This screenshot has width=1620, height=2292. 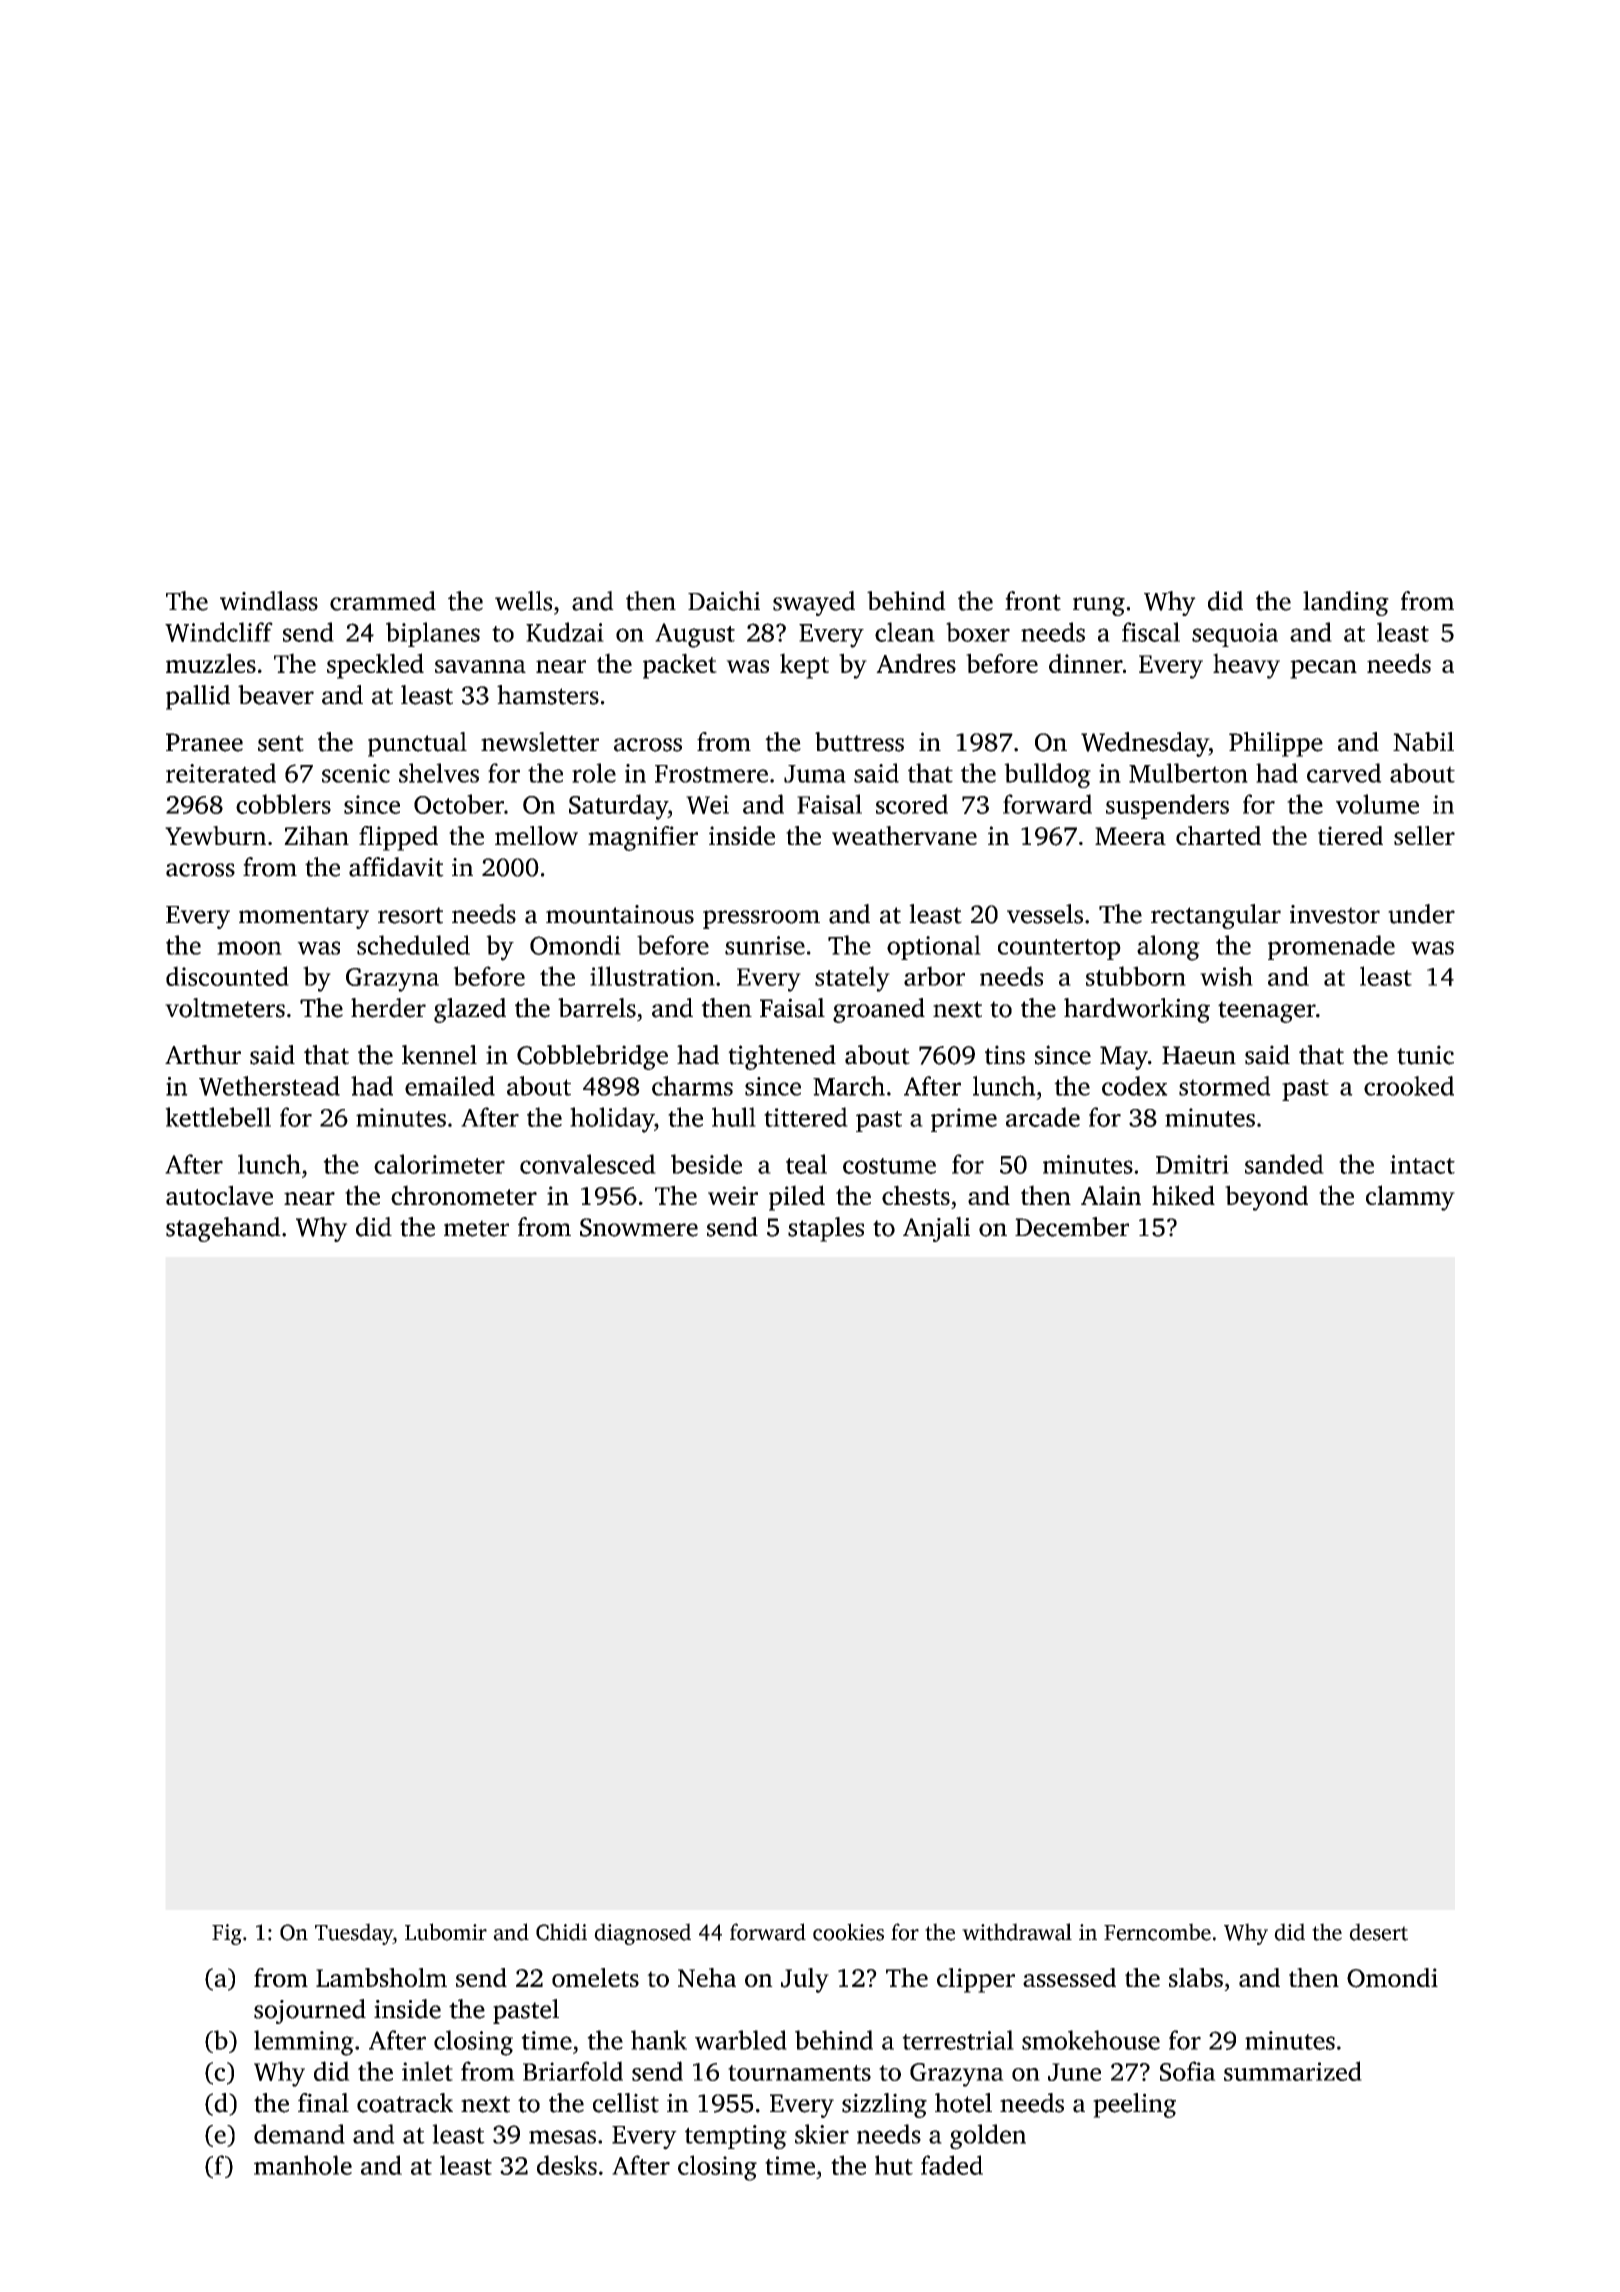 What do you see at coordinates (826, 1229) in the screenshot?
I see `staples` at bounding box center [826, 1229].
